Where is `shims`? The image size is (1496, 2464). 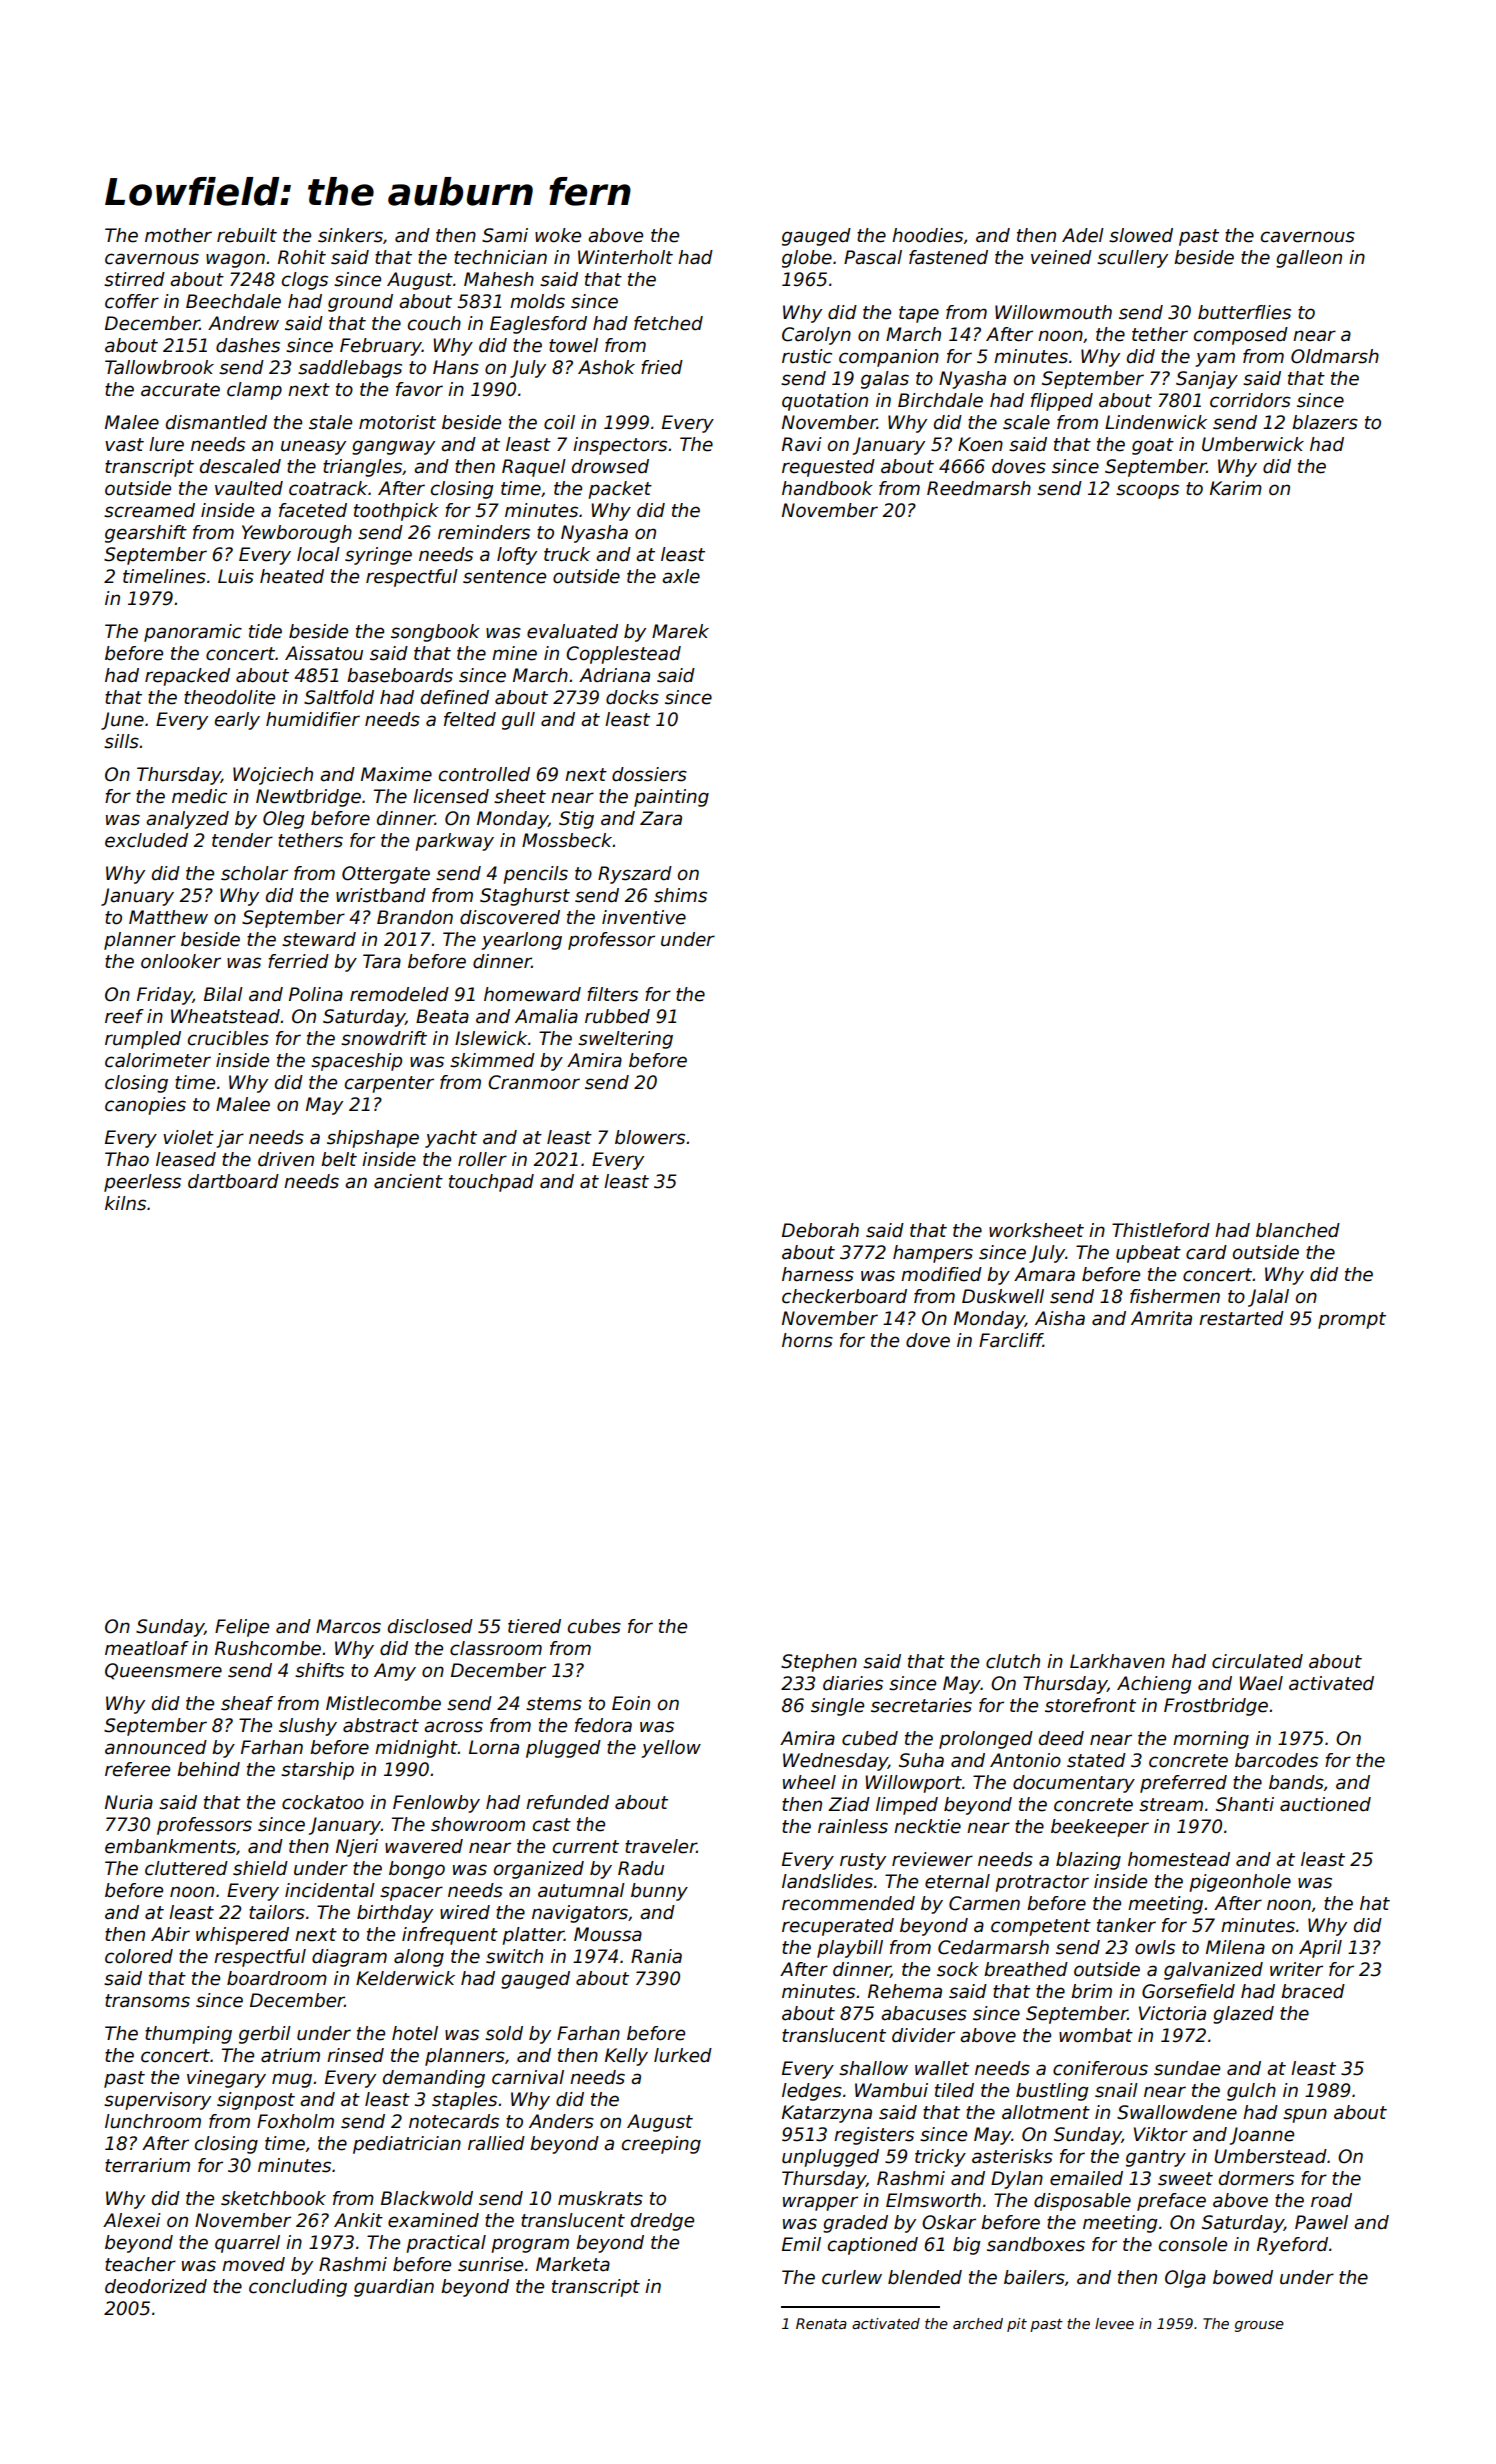
shims is located at coordinates (680, 895).
